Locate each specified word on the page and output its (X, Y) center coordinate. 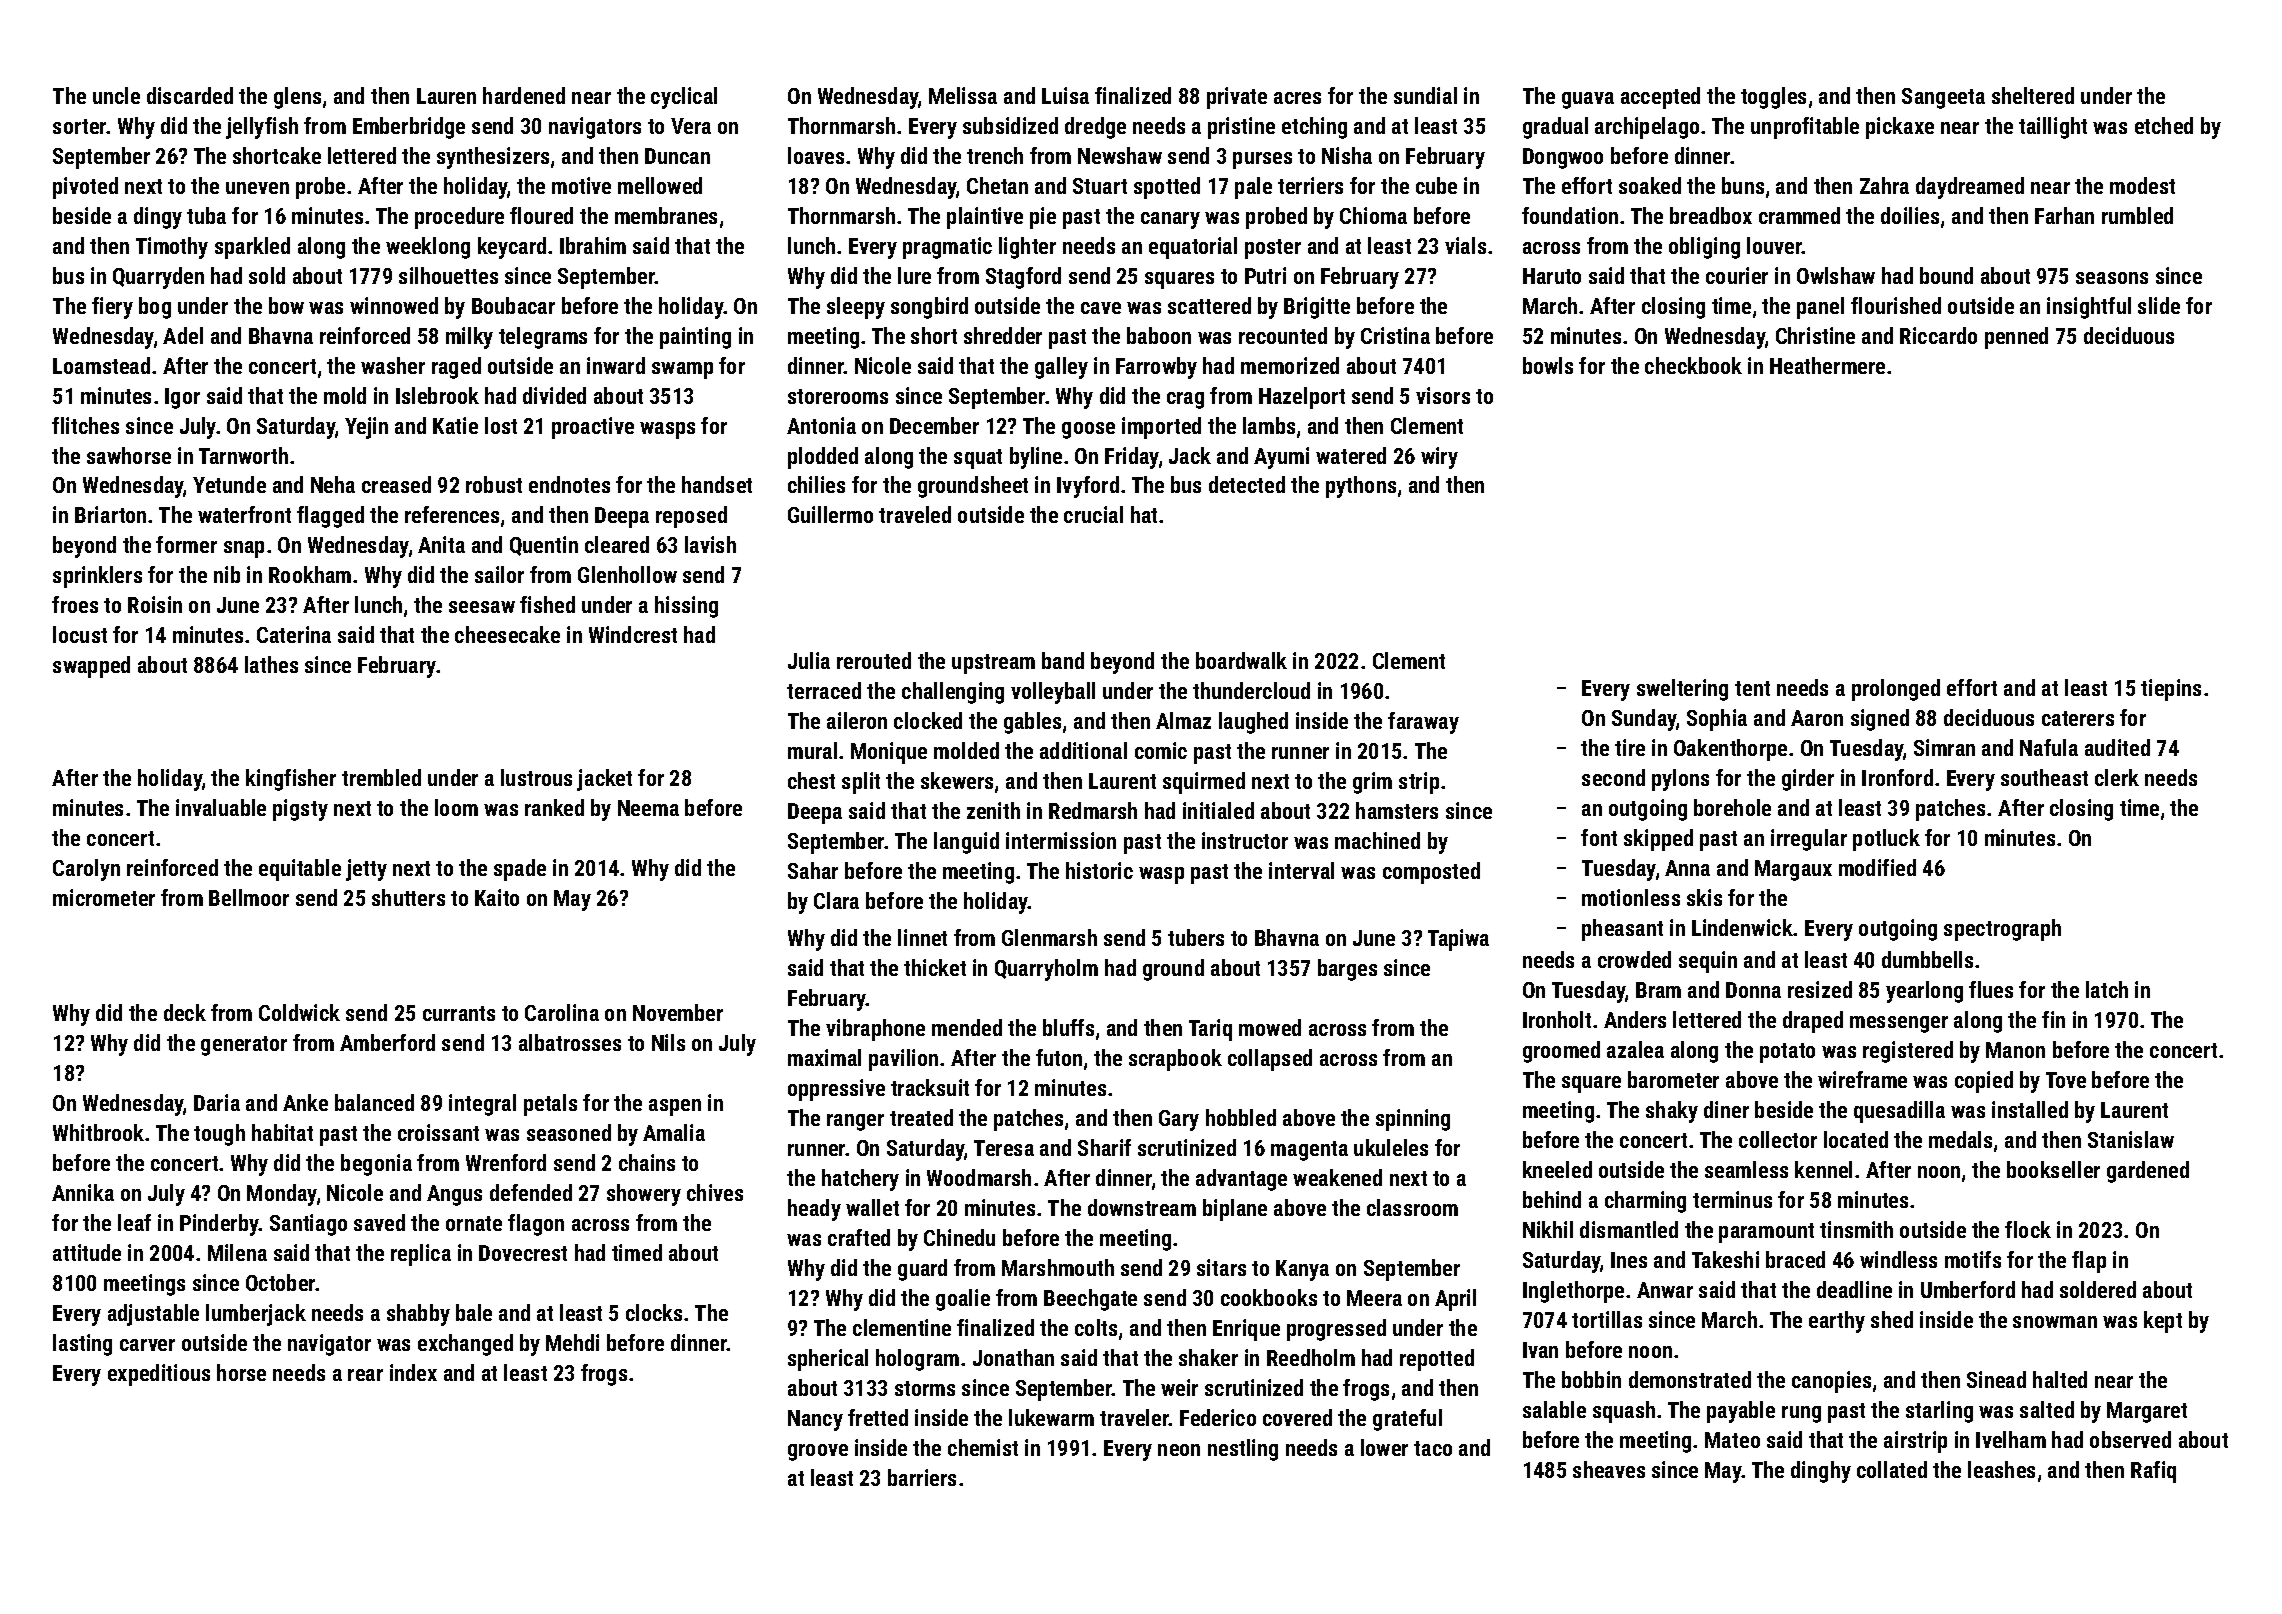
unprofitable (1805, 128)
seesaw (482, 607)
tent (1752, 688)
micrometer (104, 897)
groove (818, 1452)
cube (1436, 185)
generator (244, 1046)
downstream (1142, 1207)
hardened (524, 95)
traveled (915, 514)
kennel (1823, 1169)
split (861, 783)
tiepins (2171, 690)
